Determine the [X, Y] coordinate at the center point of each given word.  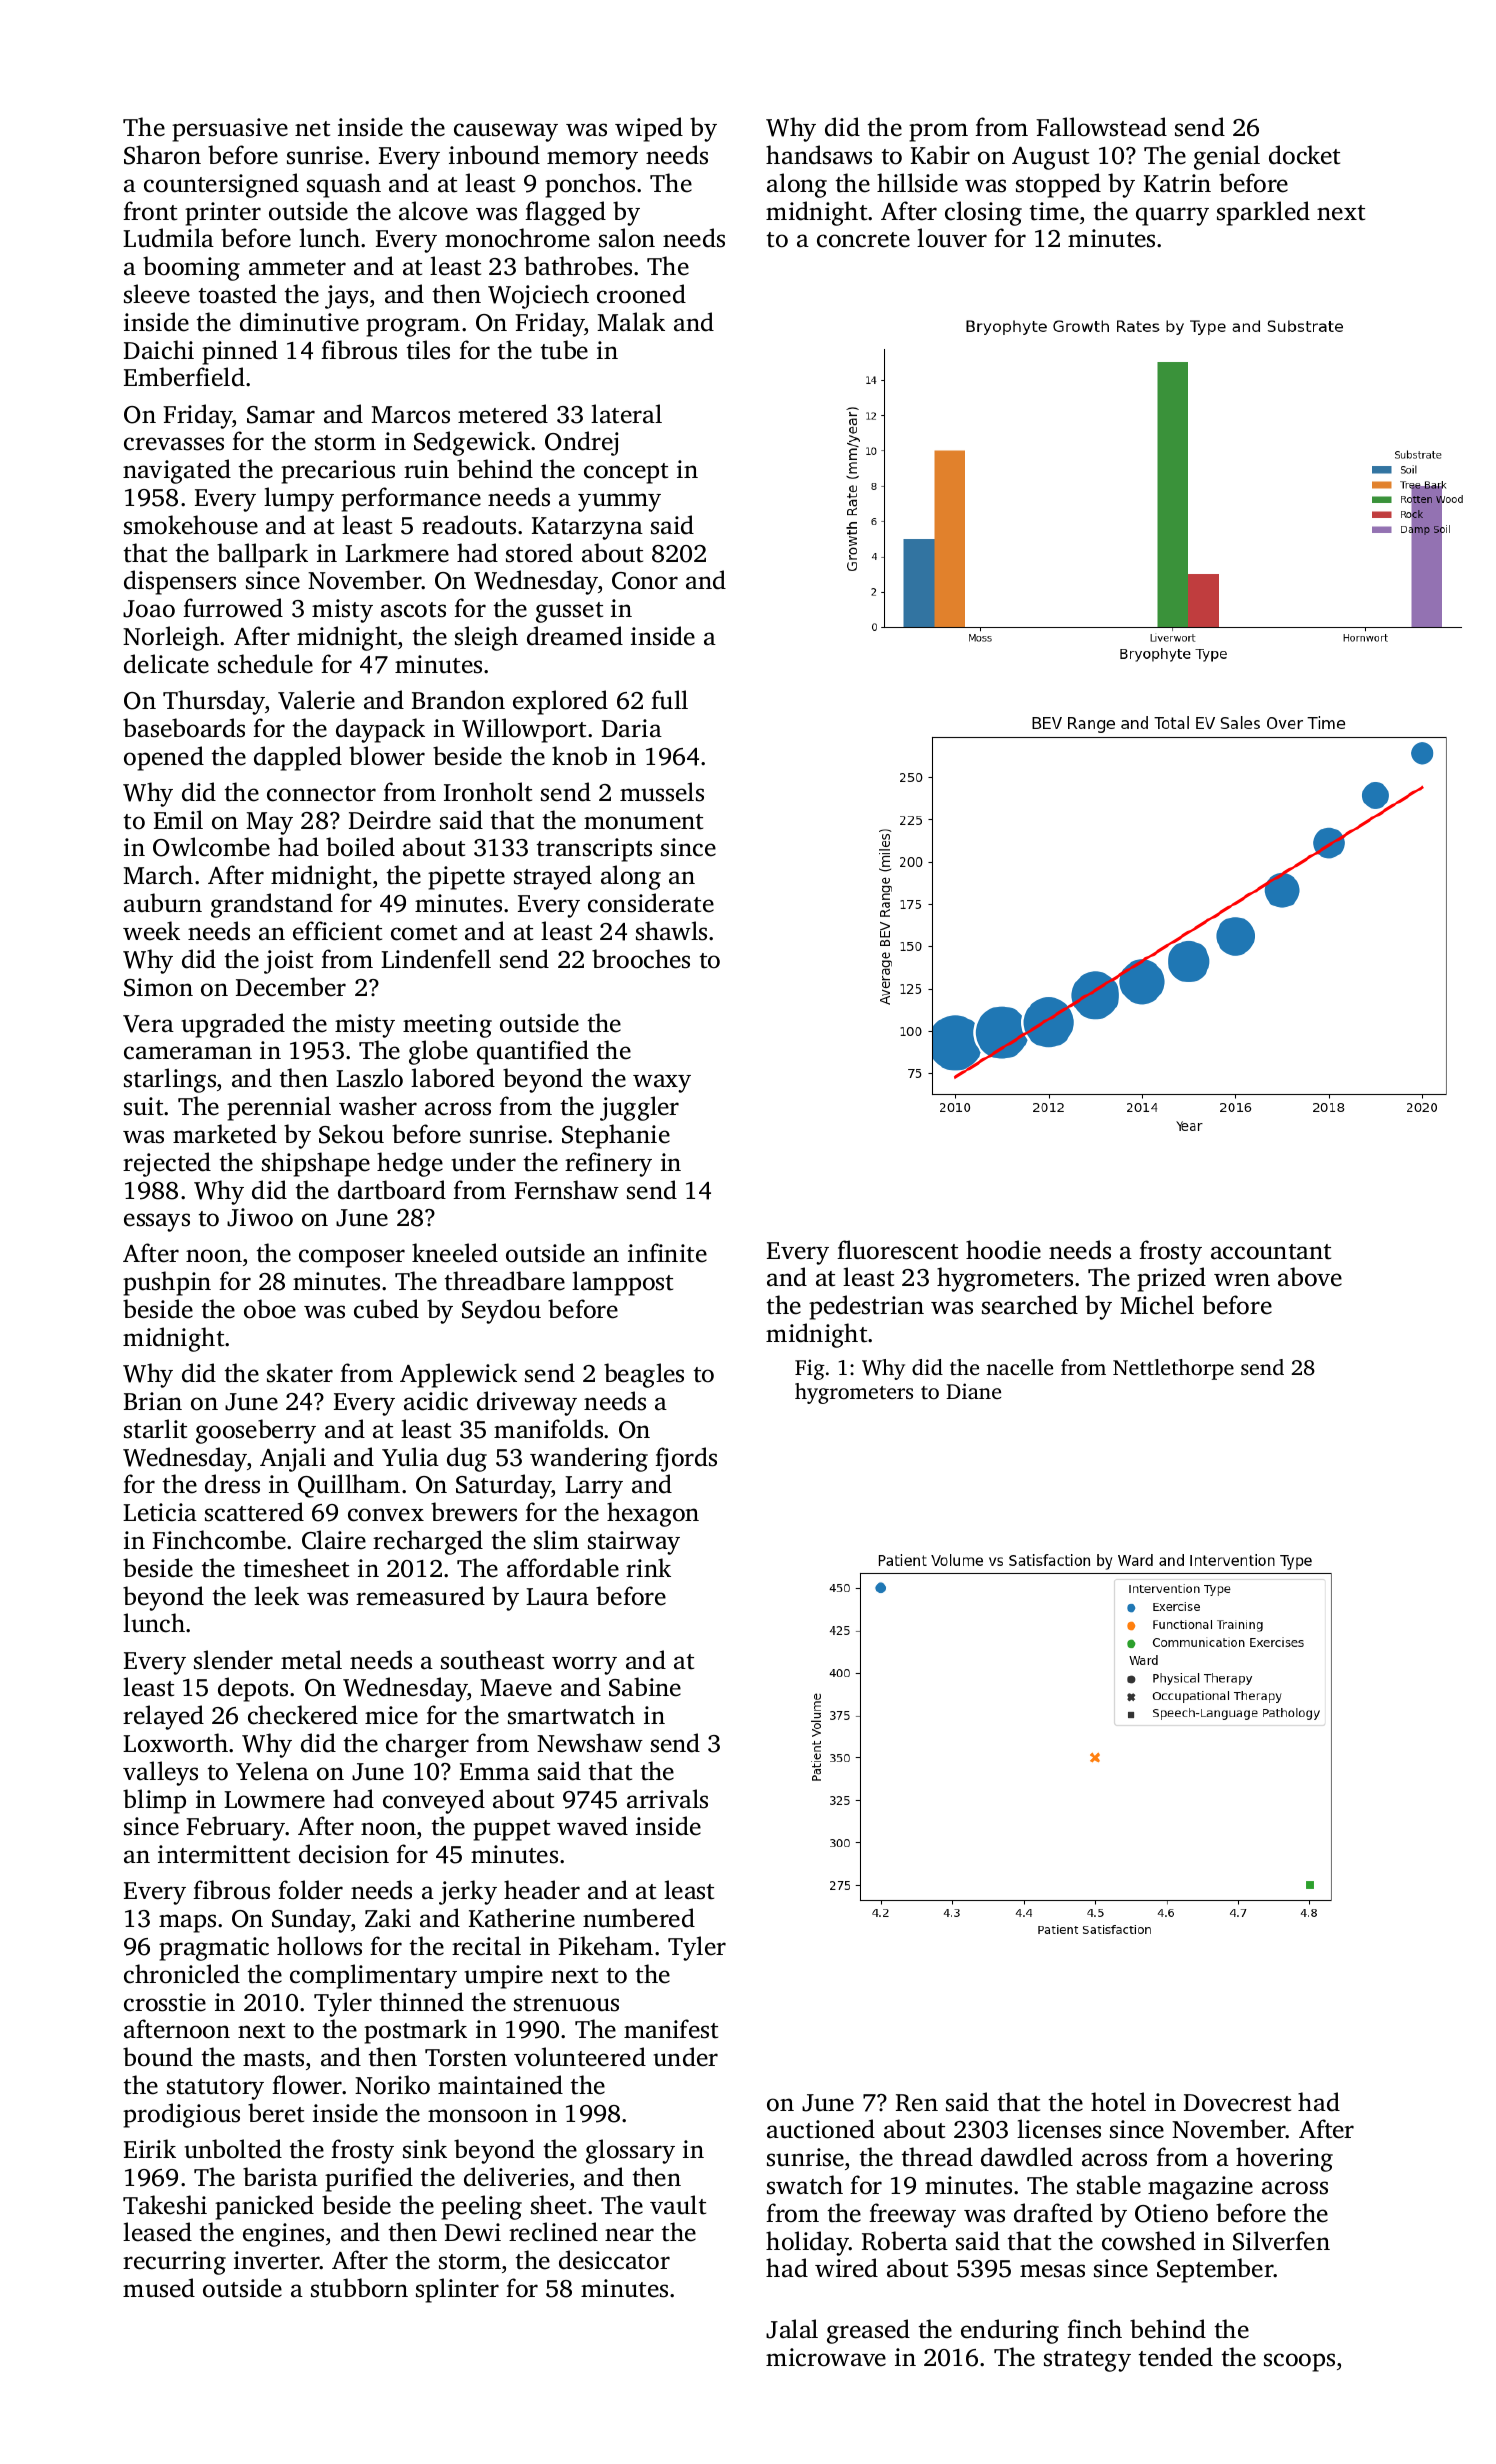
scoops [1299, 2362]
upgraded [233, 1025]
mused [159, 2288]
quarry [1172, 216]
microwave [826, 2357]
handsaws [819, 155]
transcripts [594, 850]
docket [1304, 155]
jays [346, 297]
